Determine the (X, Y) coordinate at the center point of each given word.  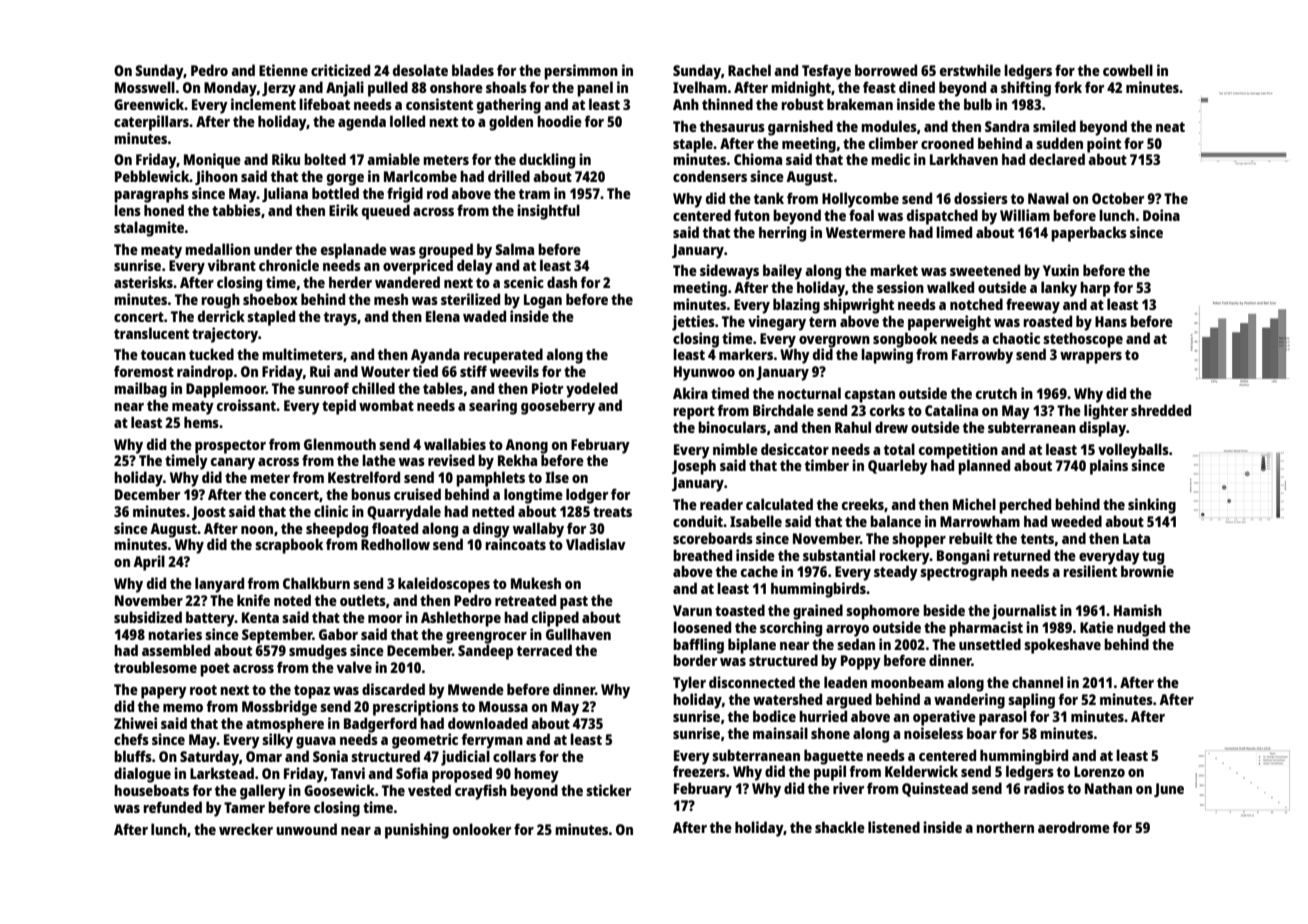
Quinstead (935, 789)
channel (1037, 682)
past (574, 603)
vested (429, 790)
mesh (391, 299)
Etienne (283, 70)
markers (746, 354)
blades (473, 70)
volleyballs (1133, 451)
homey (536, 775)
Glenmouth (340, 444)
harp (1095, 289)
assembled (176, 650)
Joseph (694, 467)
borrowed (886, 70)
